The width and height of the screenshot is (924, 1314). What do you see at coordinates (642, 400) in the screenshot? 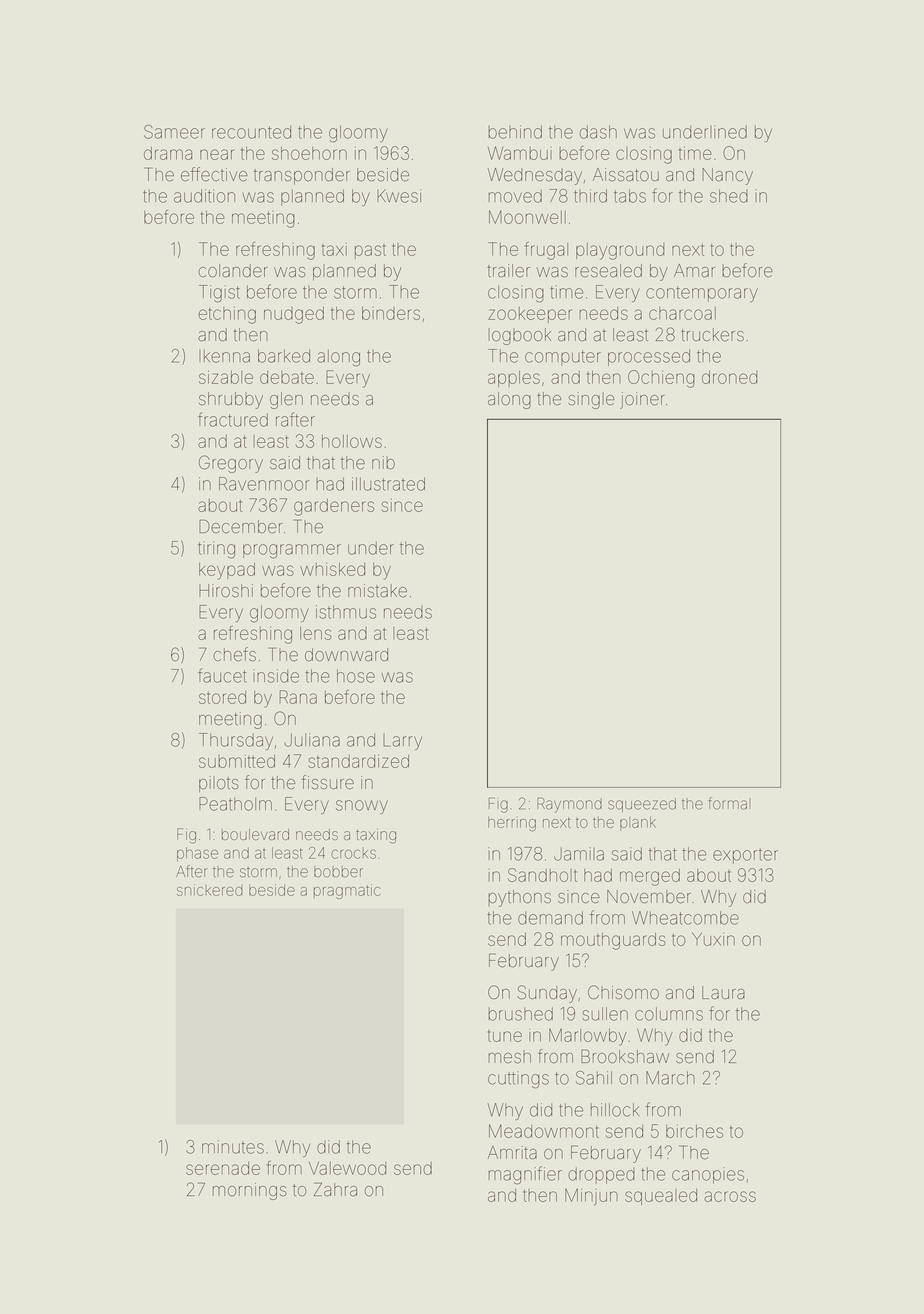
I see `joiner` at bounding box center [642, 400].
